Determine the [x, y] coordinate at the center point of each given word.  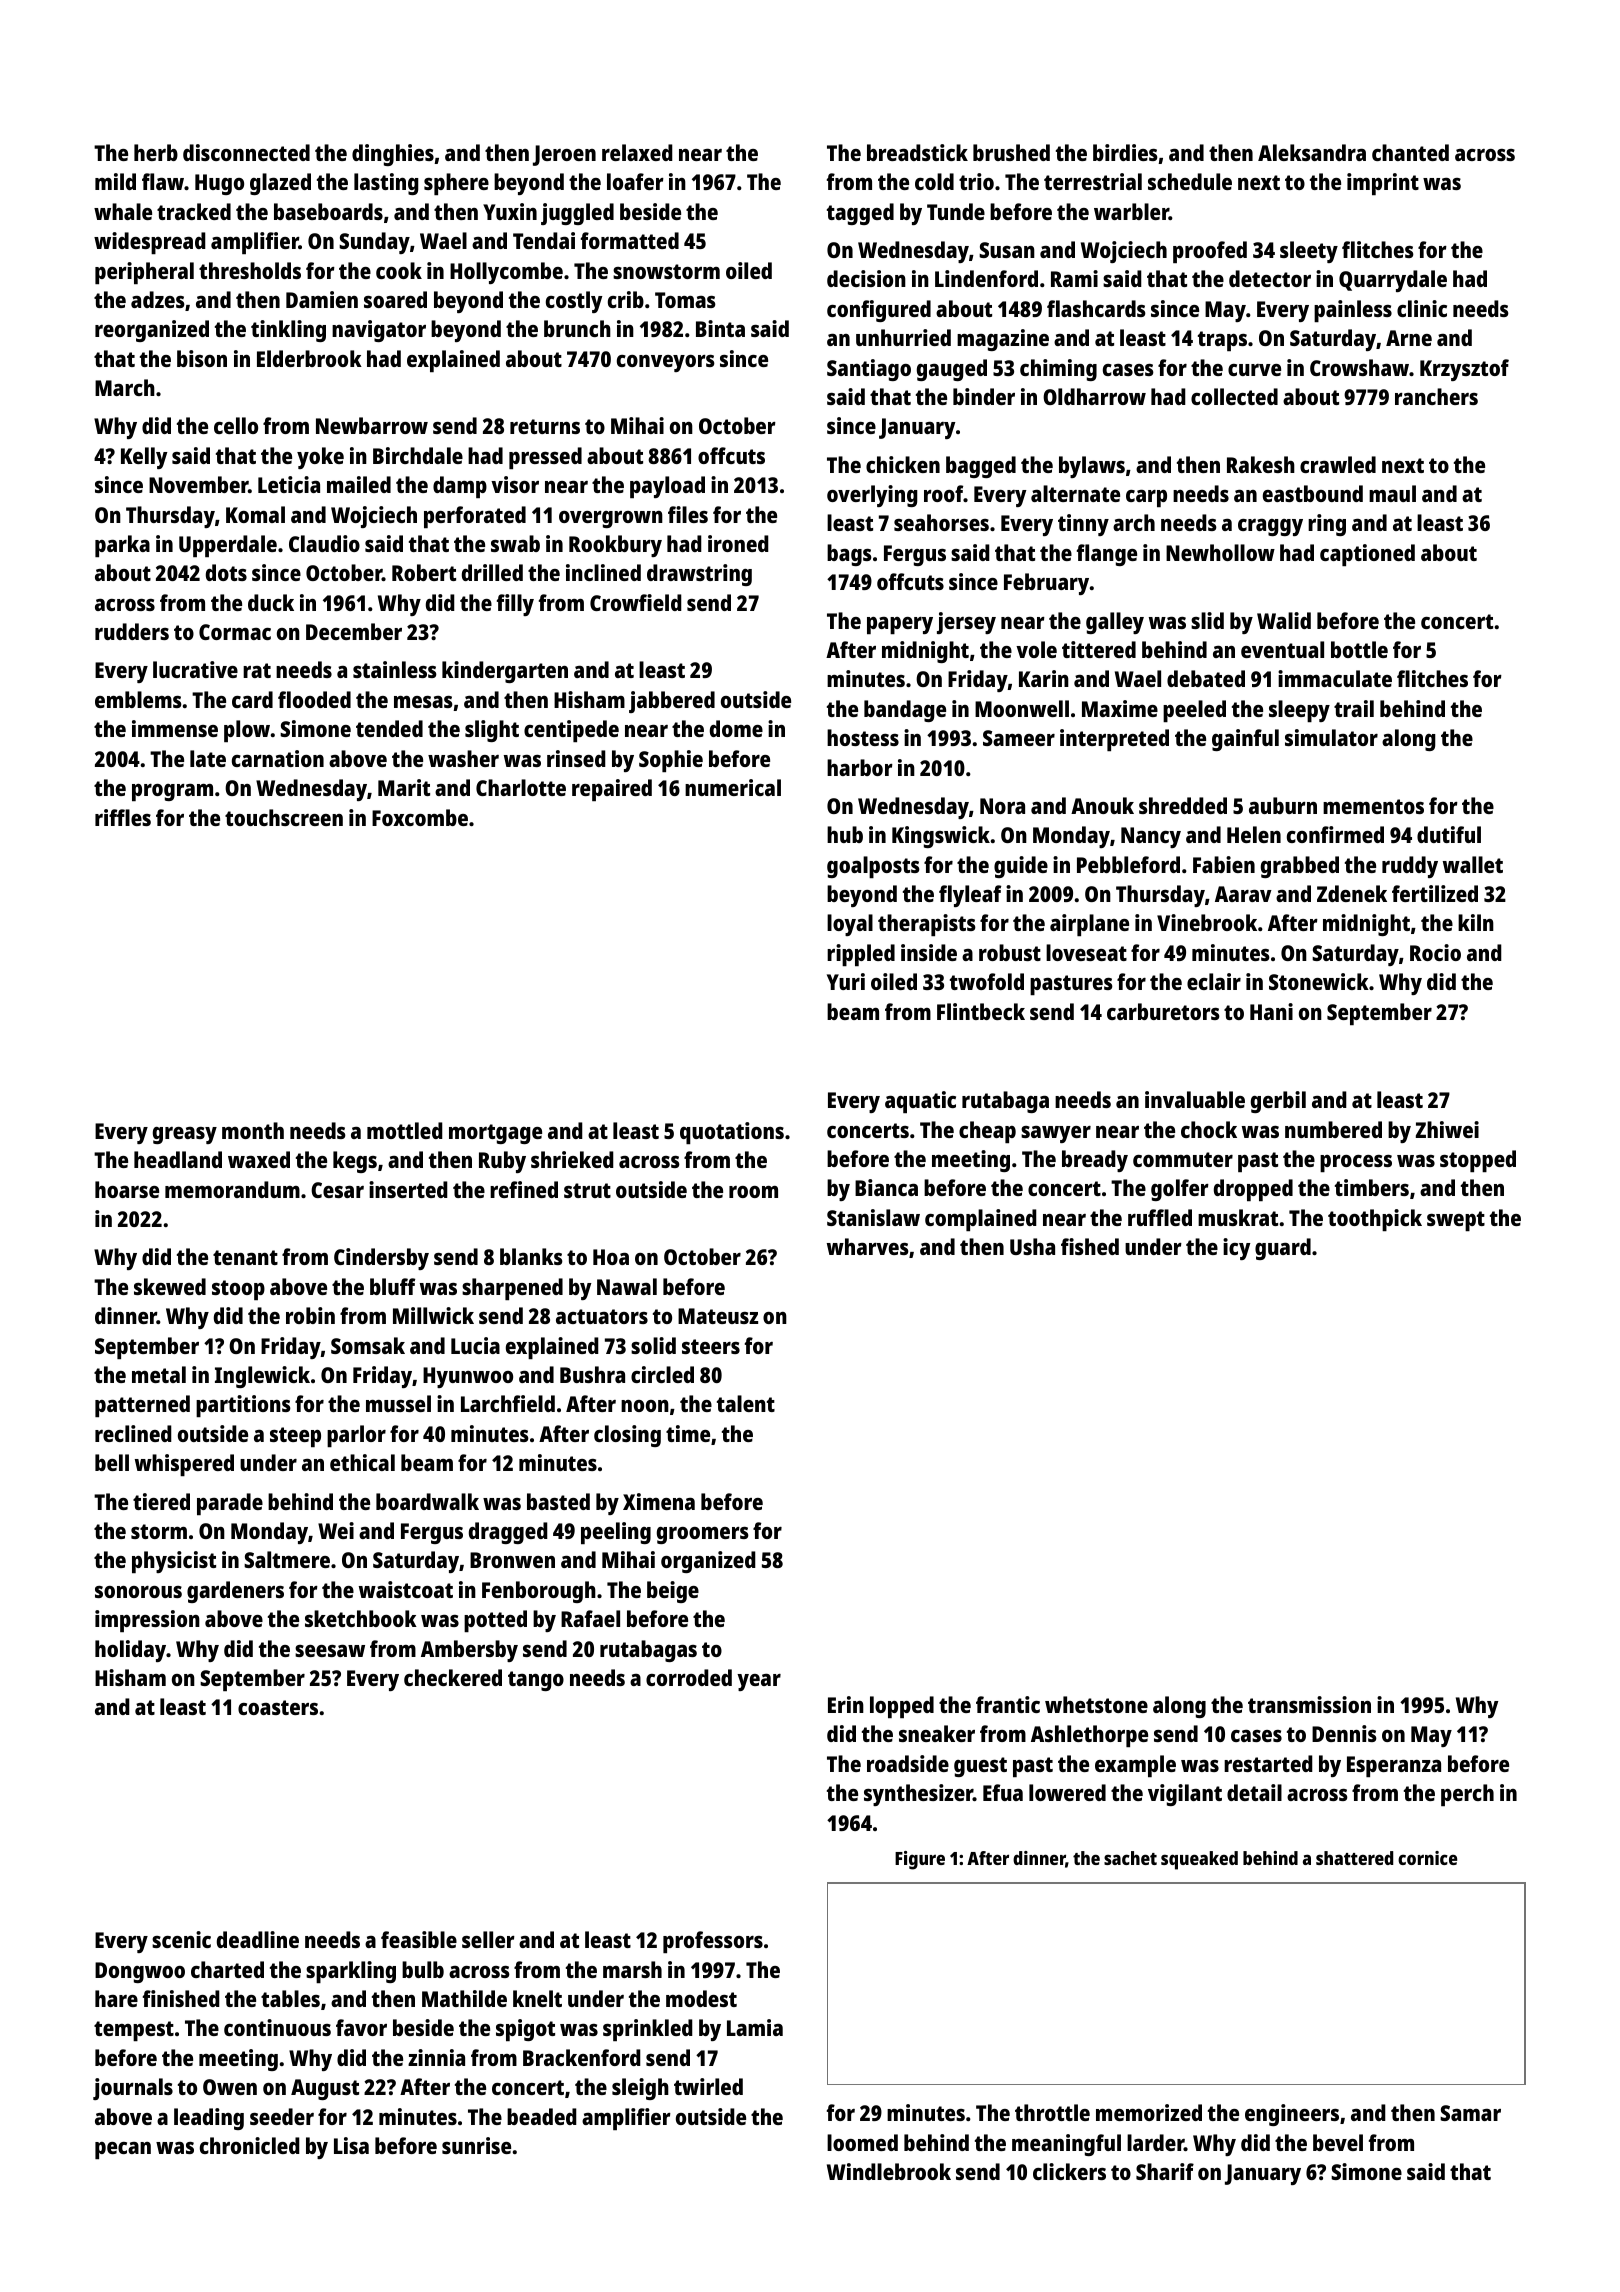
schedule [1190, 181]
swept [1456, 1221]
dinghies [393, 155]
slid [1207, 620]
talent [746, 1403]
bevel [1338, 2142]
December [354, 631]
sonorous [138, 1592]
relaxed [637, 152]
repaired [612, 790]
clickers [1069, 2171]
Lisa [351, 2145]
